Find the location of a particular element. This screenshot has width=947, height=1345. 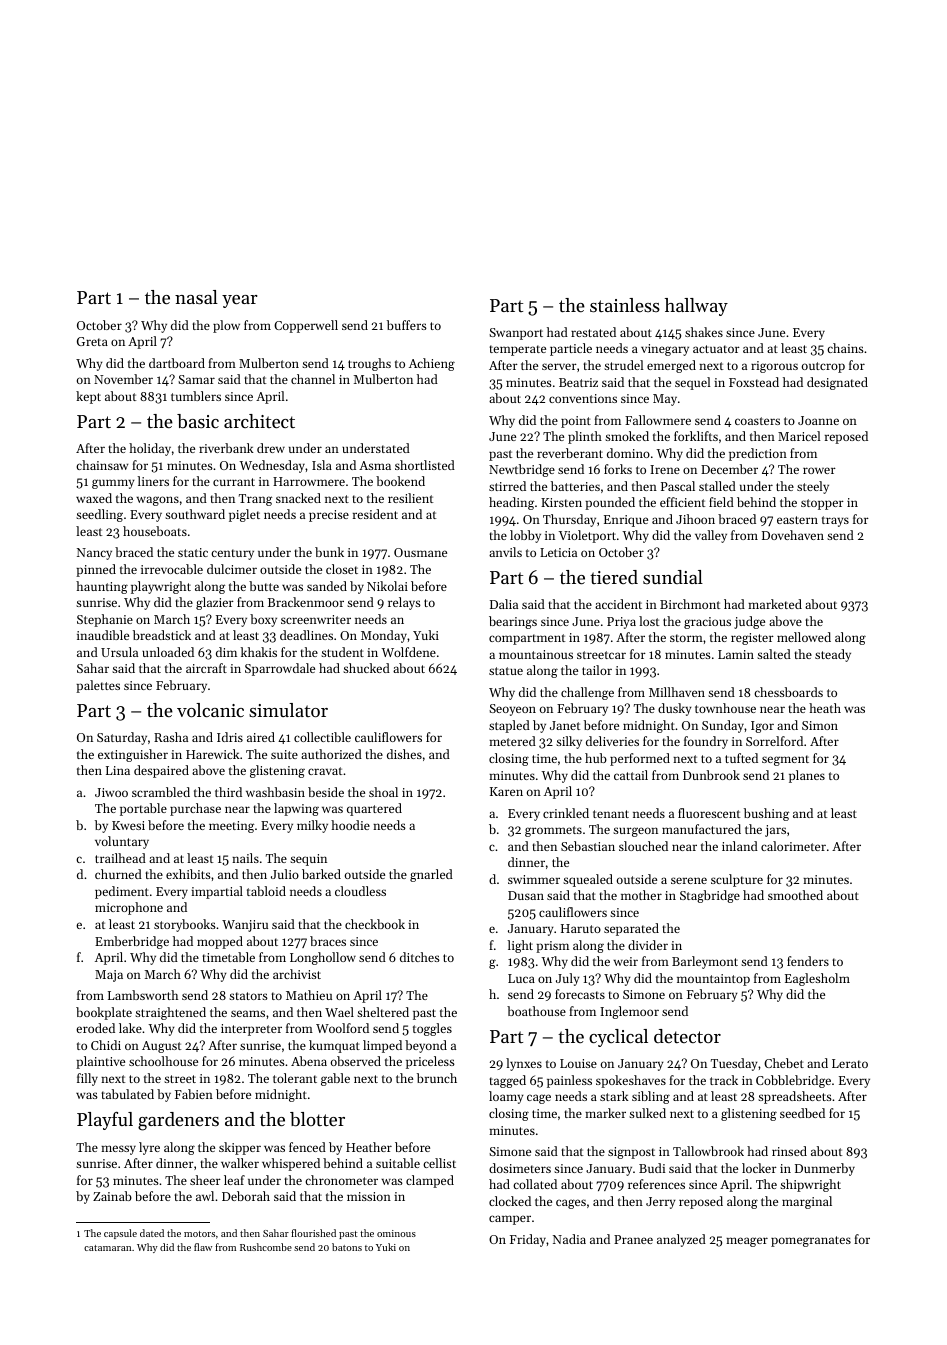

static is located at coordinates (193, 552).
